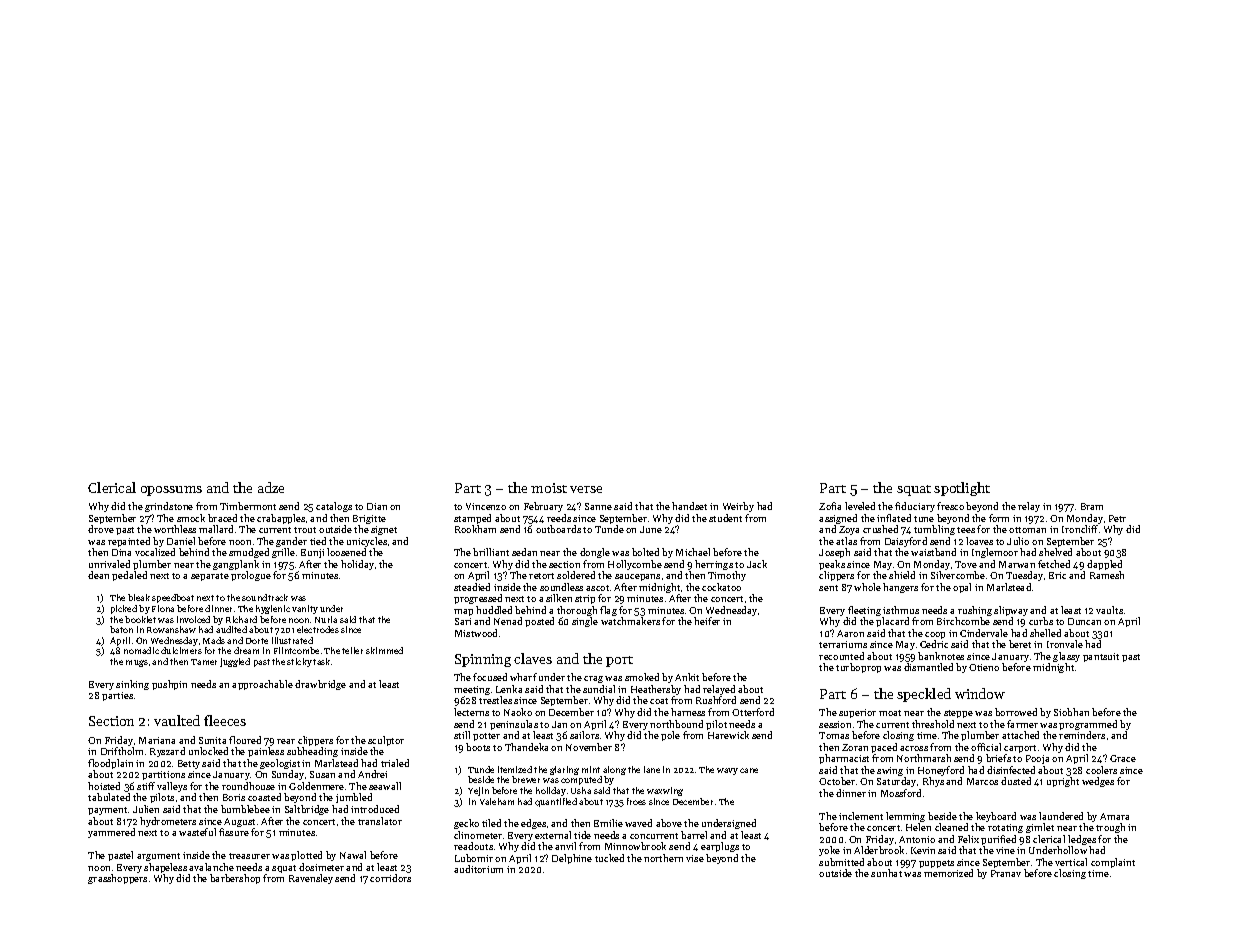  I want to click on verse, so click(586, 489).
